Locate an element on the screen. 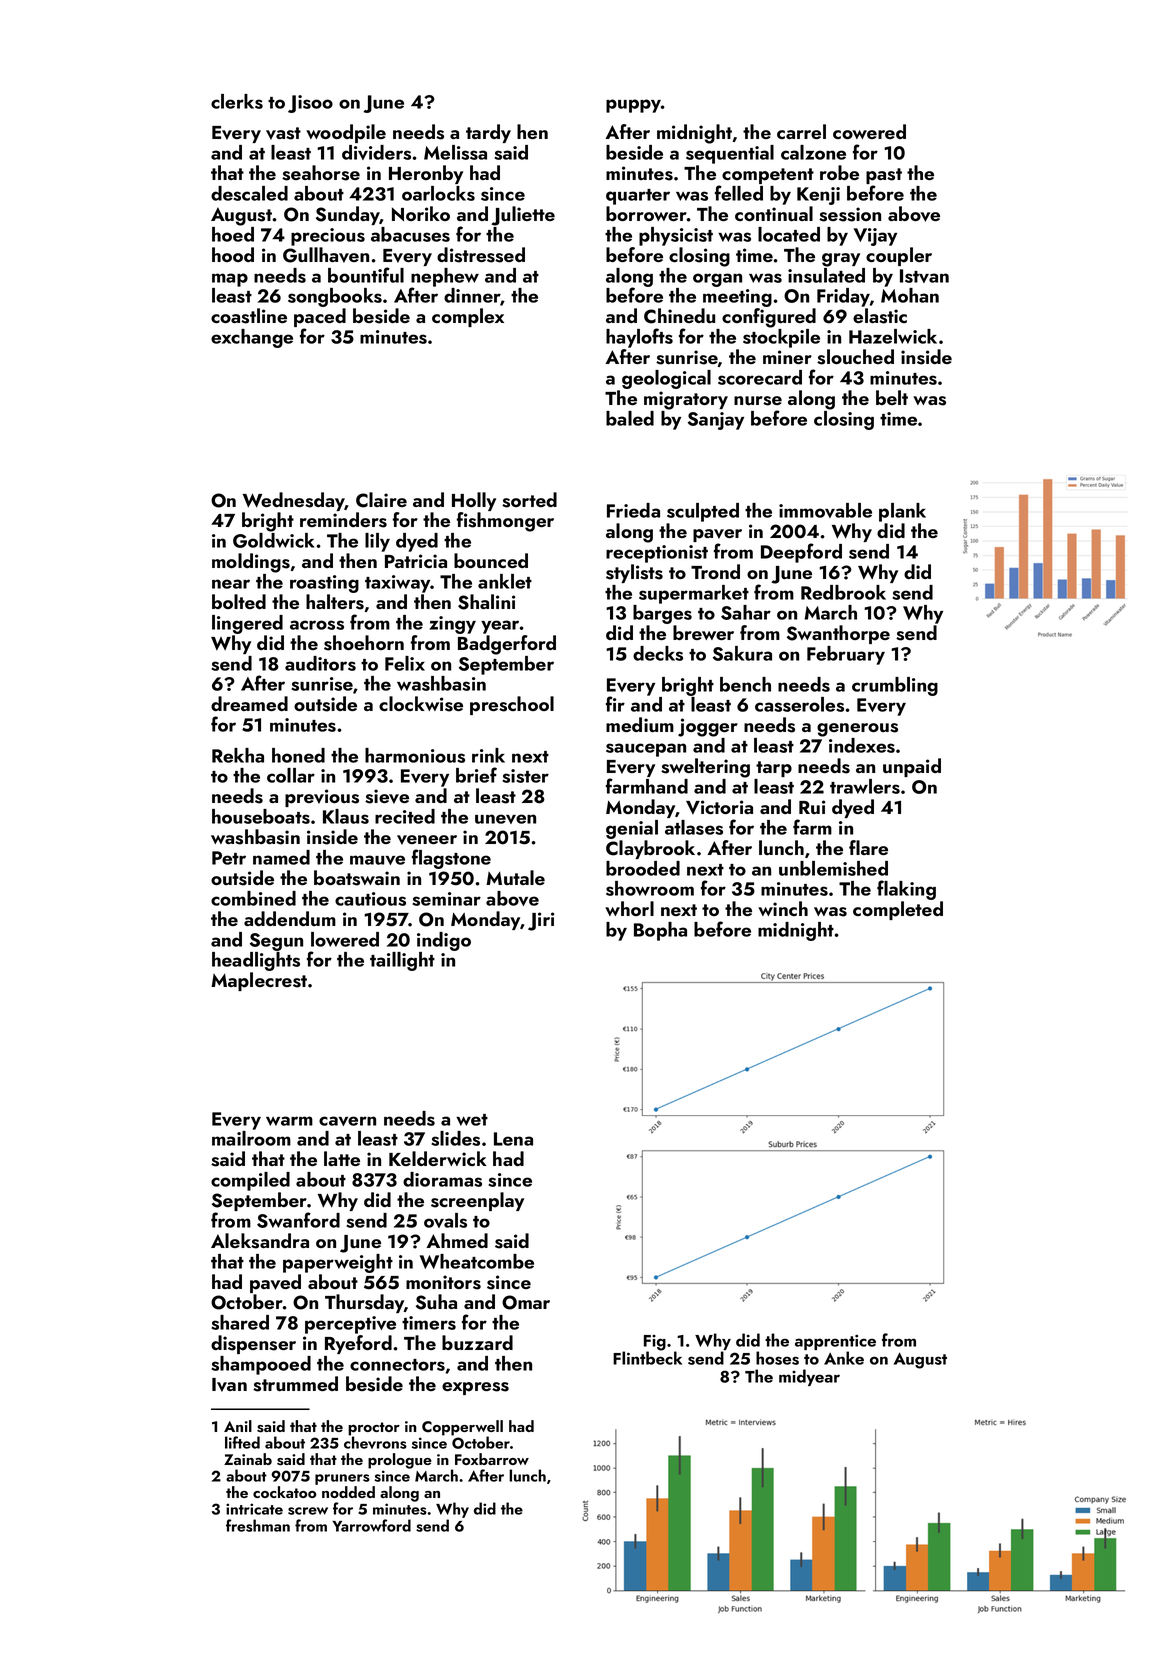 The image size is (1165, 1654). paved is located at coordinates (275, 1283).
